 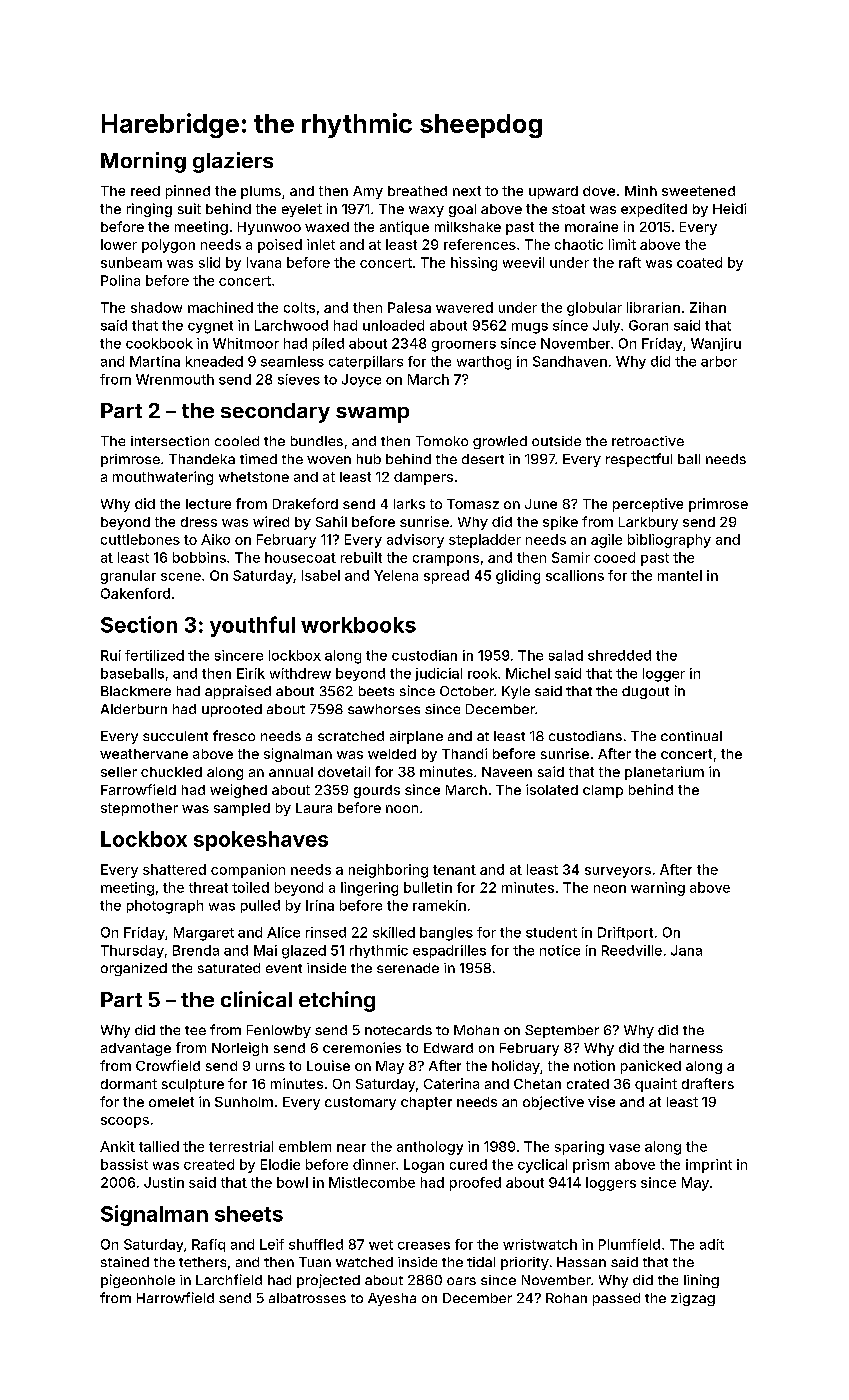 What do you see at coordinates (124, 1164) in the image?
I see `bassist` at bounding box center [124, 1164].
